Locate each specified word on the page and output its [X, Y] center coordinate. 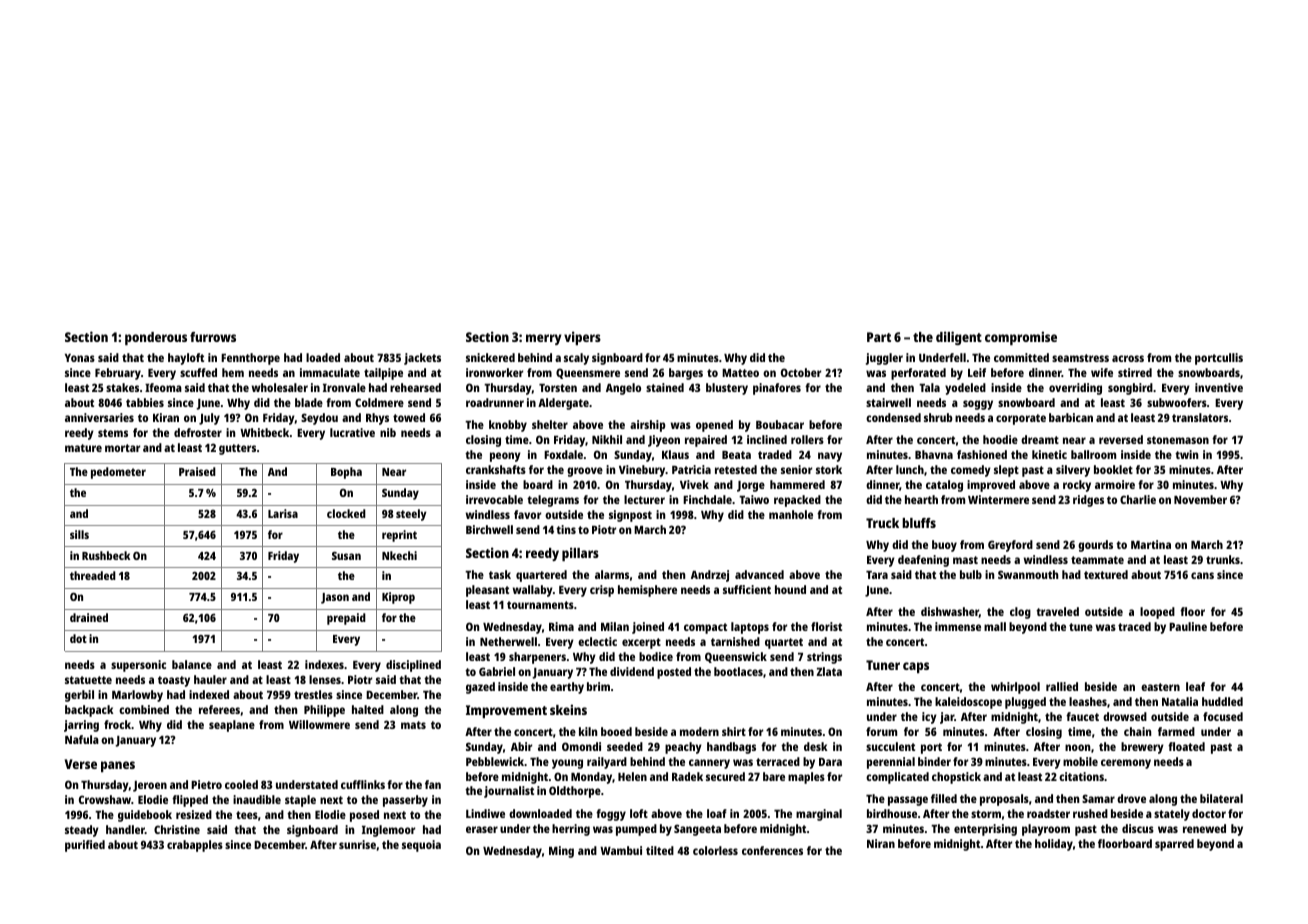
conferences [772, 850]
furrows [213, 337]
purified [85, 846]
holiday [1054, 845]
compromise [1021, 338]
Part [879, 337]
